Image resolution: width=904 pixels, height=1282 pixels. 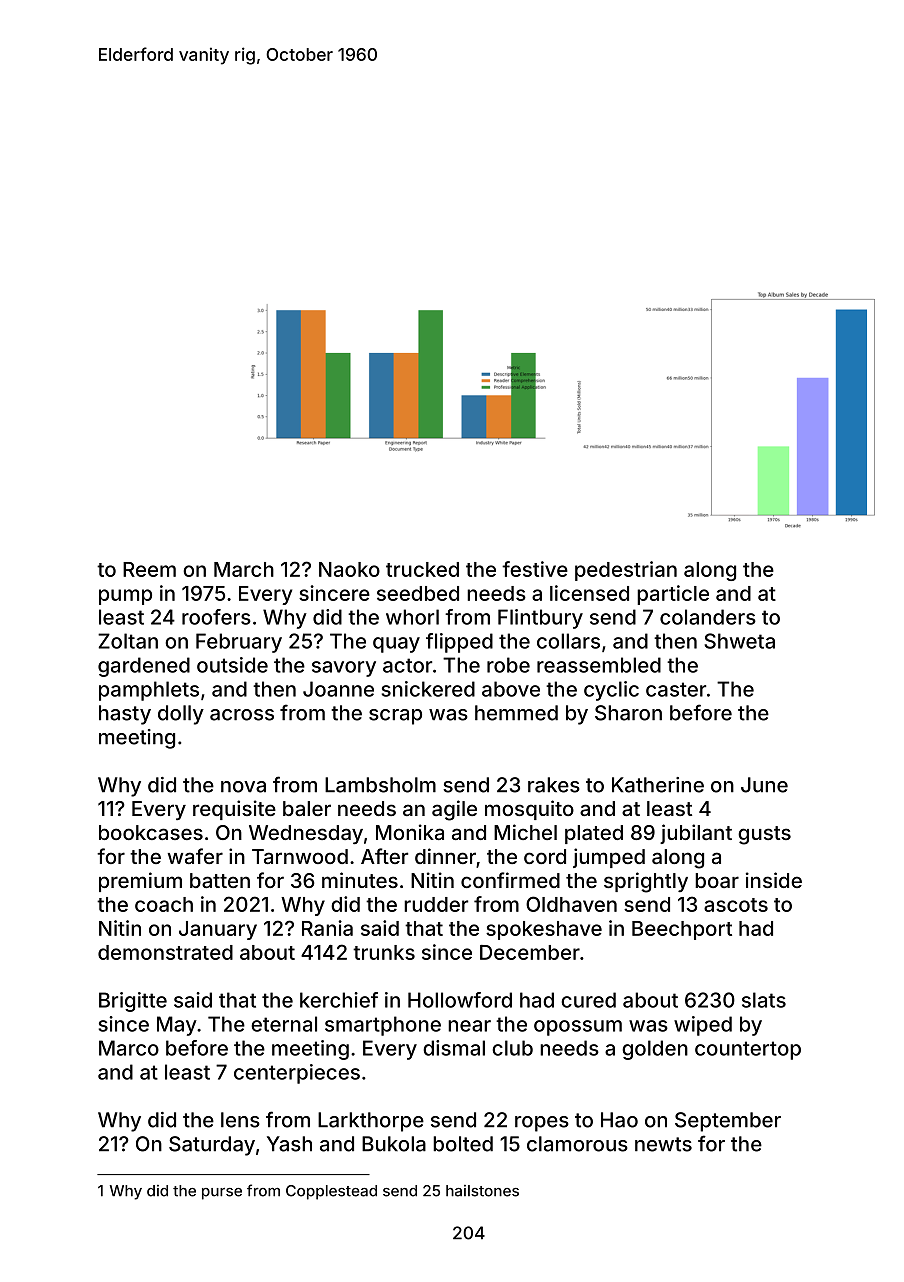 What do you see at coordinates (220, 880) in the screenshot?
I see `batten` at bounding box center [220, 880].
